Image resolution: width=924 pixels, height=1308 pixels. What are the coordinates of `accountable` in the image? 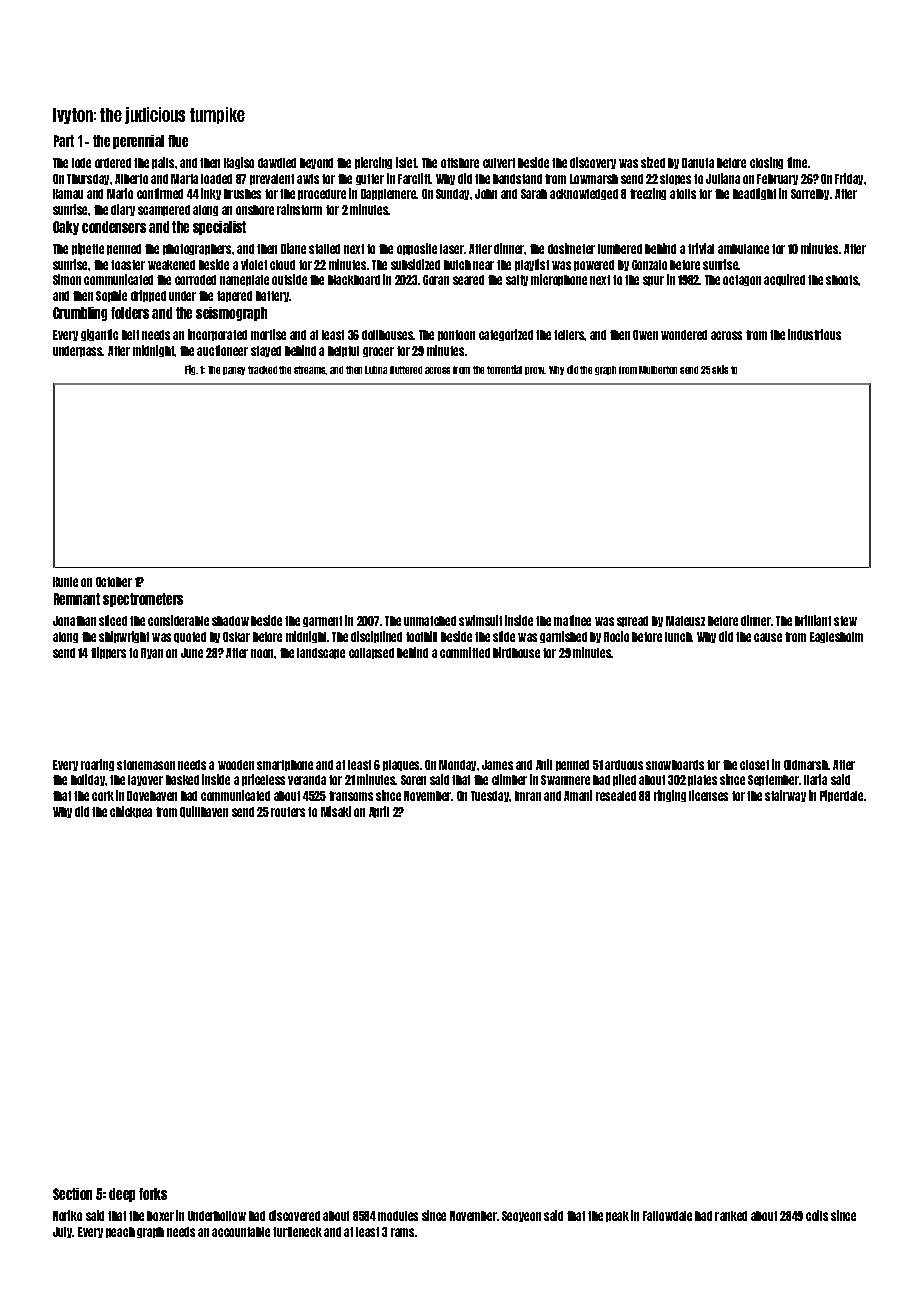 It's located at (241, 1232).
